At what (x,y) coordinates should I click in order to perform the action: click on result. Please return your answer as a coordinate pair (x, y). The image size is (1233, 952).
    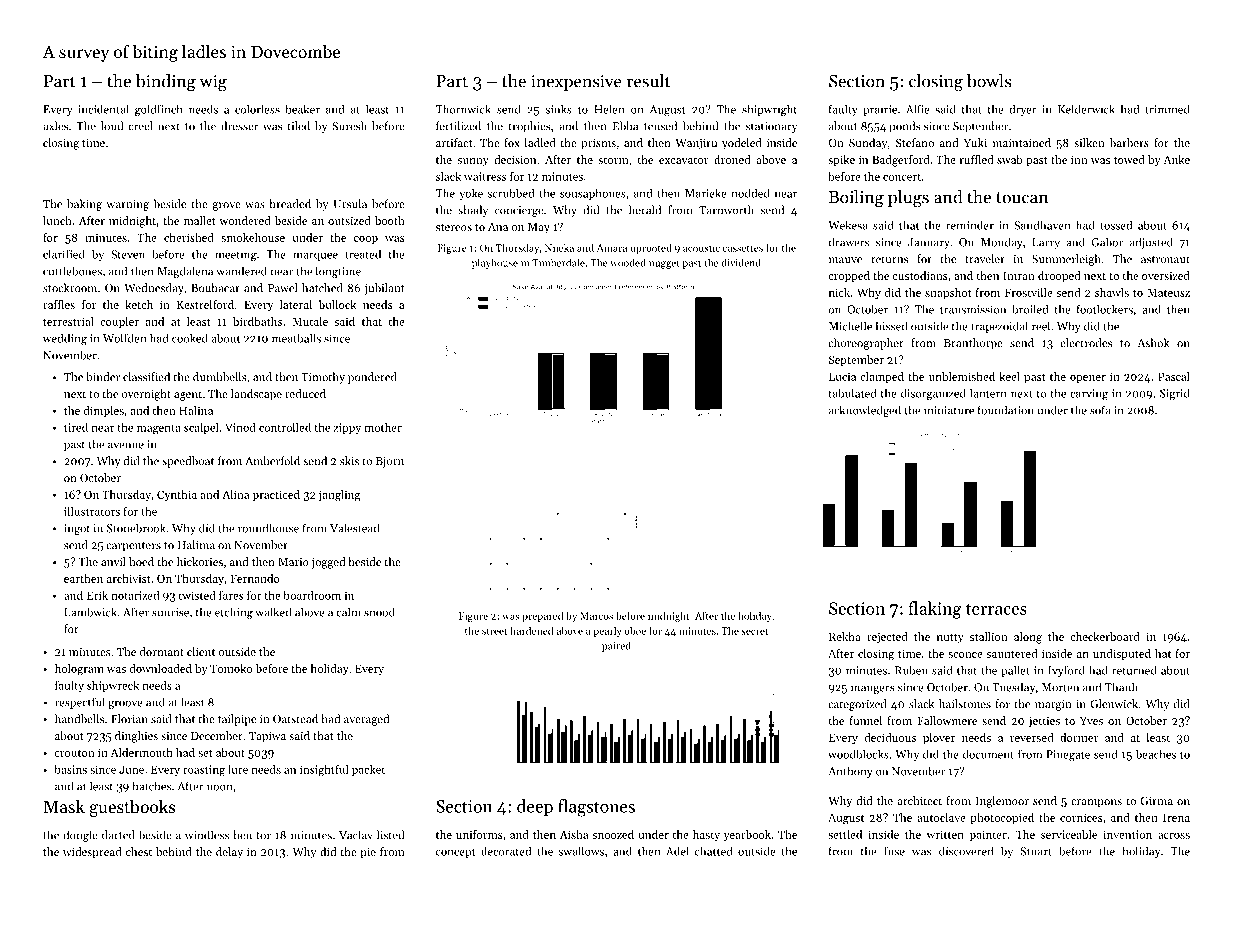
    Looking at the image, I should click on (648, 81).
